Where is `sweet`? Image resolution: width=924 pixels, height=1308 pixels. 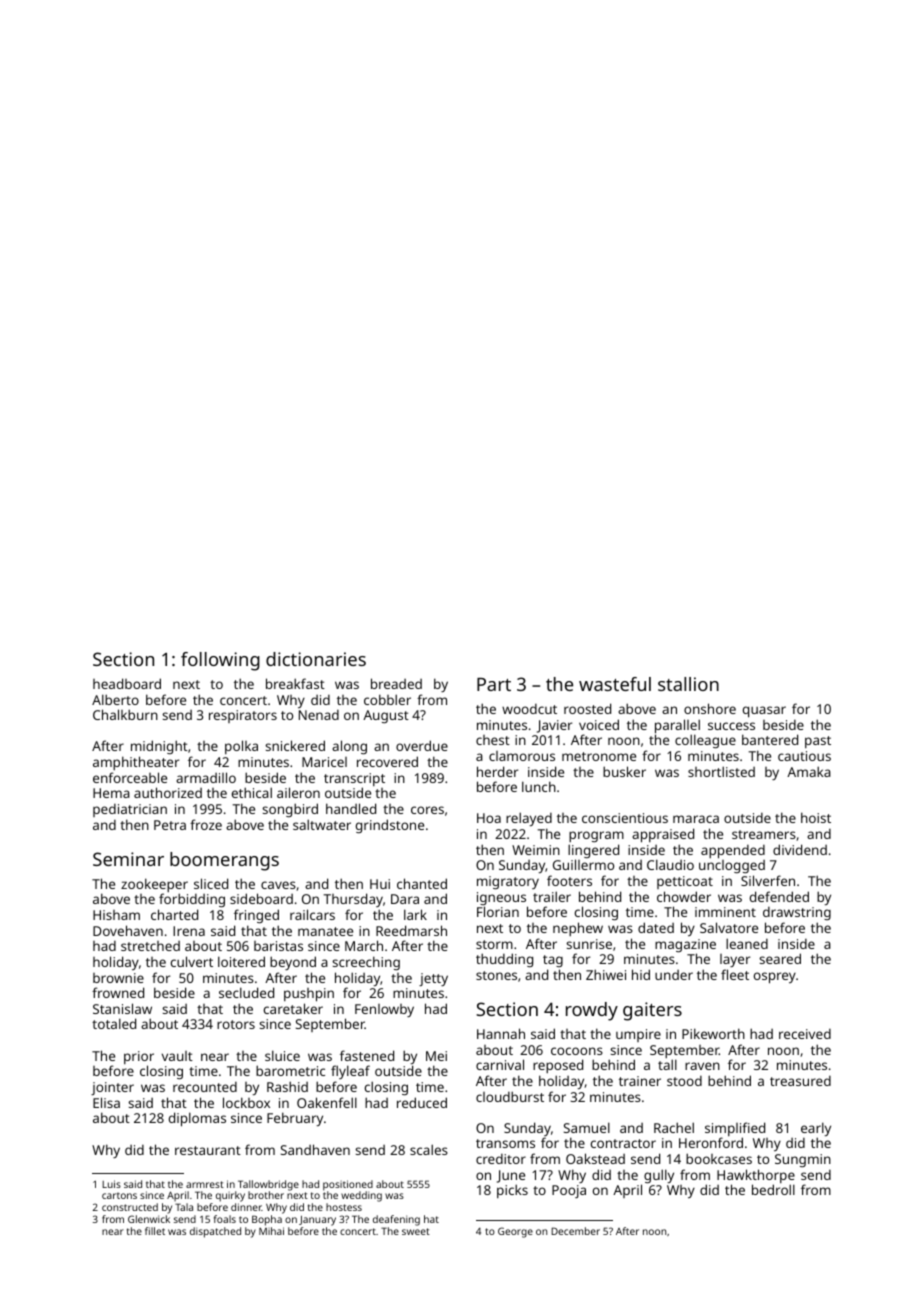
sweet is located at coordinates (416, 1231).
